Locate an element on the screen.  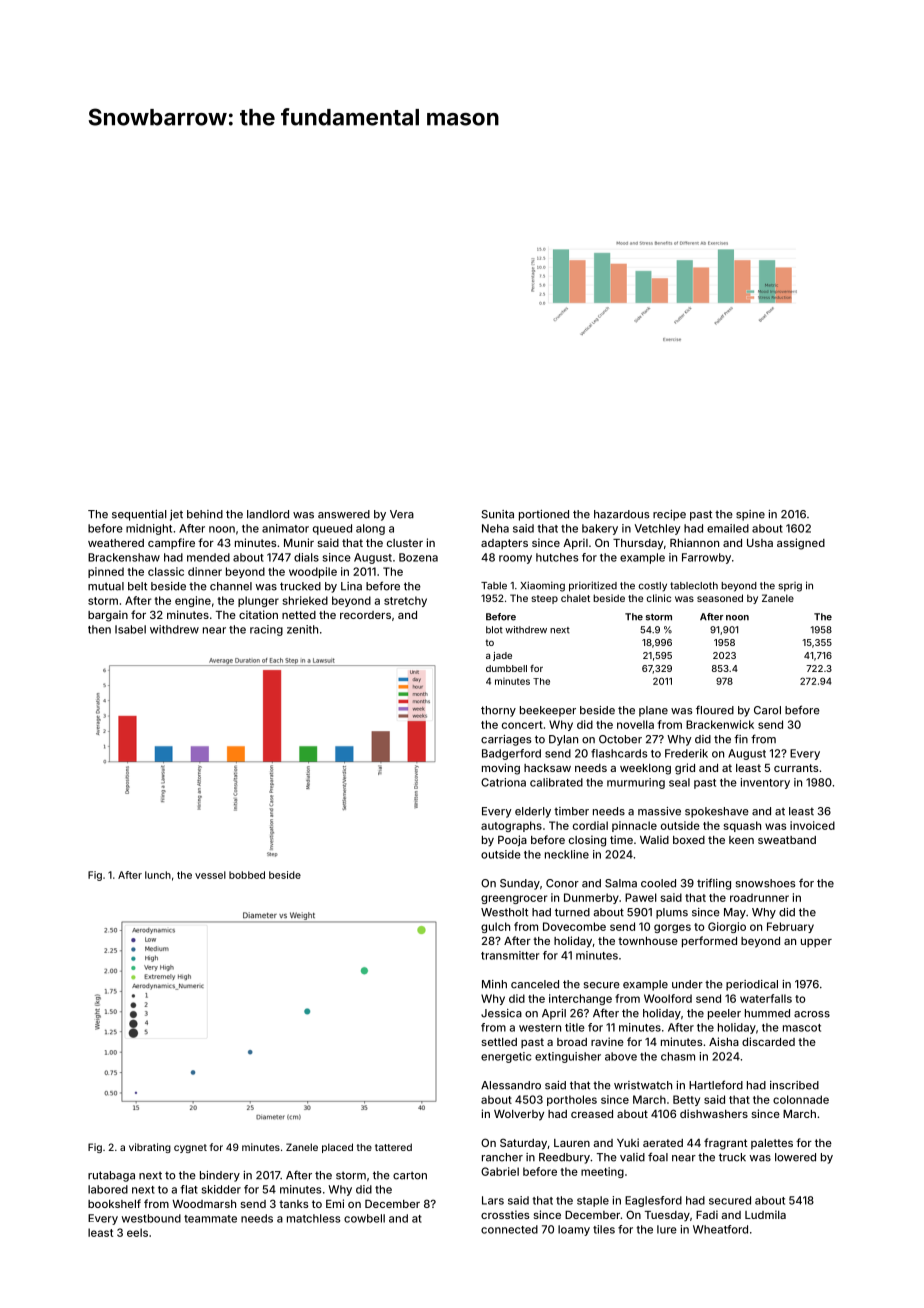
transmitter is located at coordinates (510, 955).
